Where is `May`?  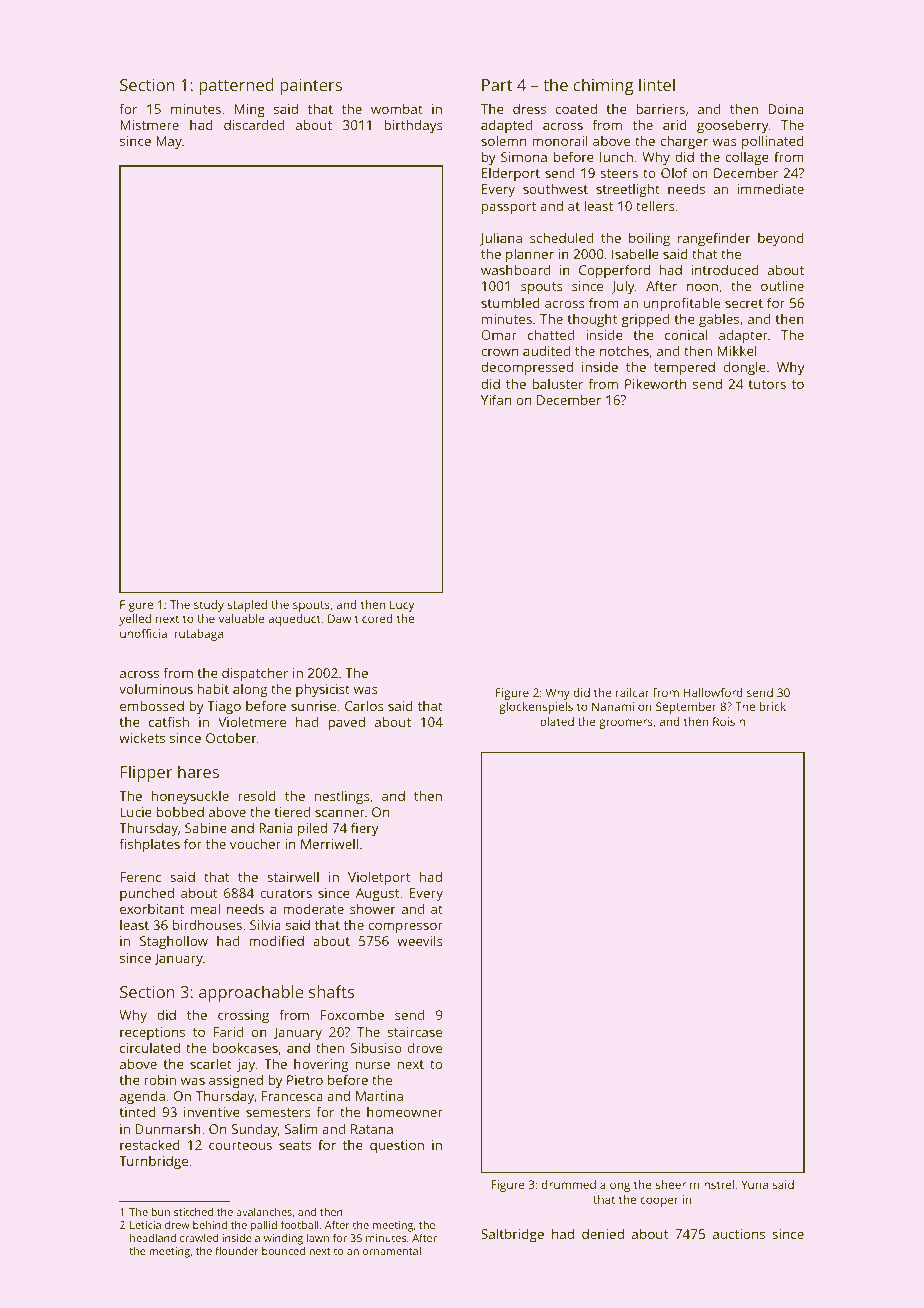
May is located at coordinates (169, 142).
